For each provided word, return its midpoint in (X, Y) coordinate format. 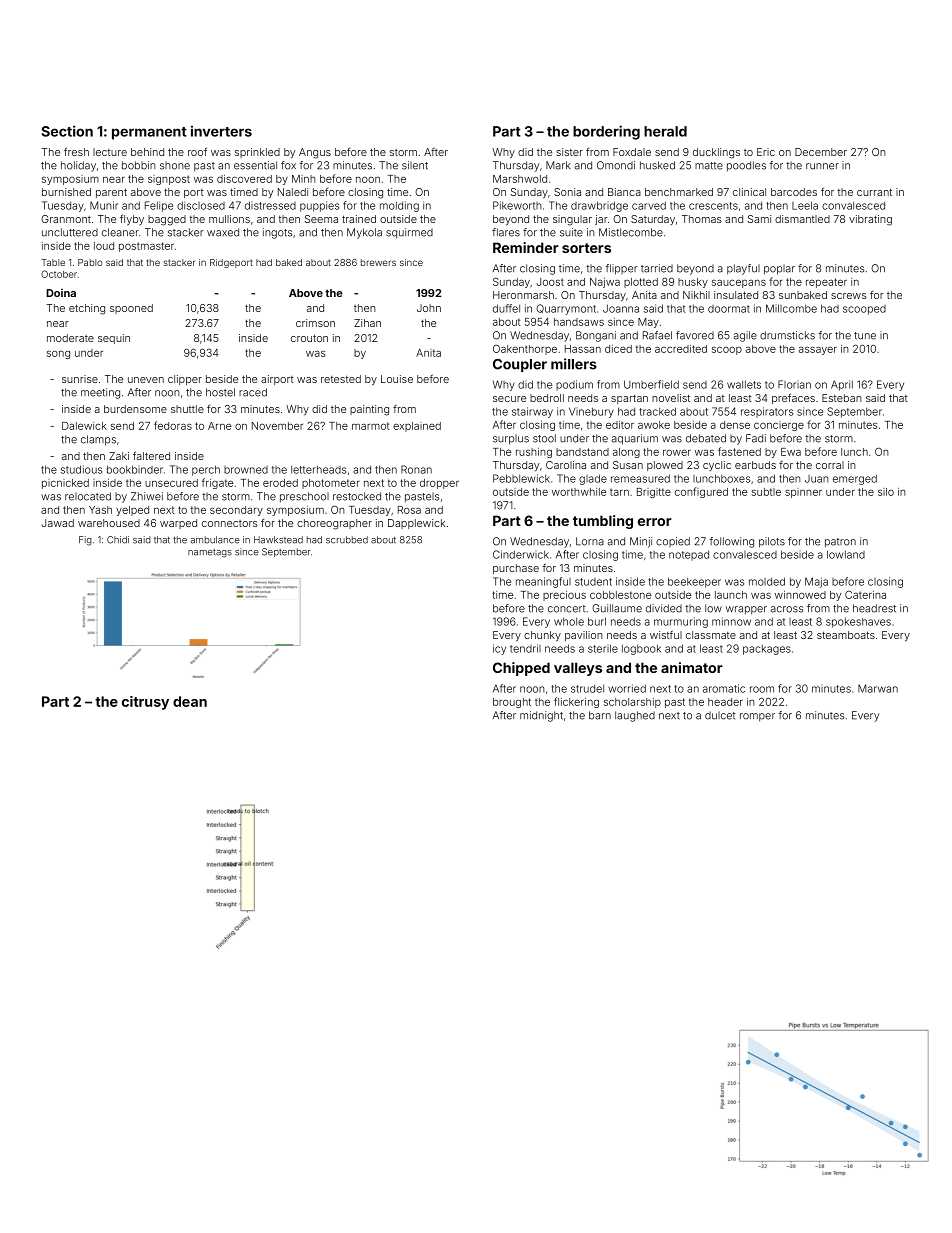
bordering (606, 132)
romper (757, 717)
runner (822, 166)
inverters (221, 131)
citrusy (145, 703)
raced (253, 392)
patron (840, 543)
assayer (818, 350)
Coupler (520, 365)
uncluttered (70, 232)
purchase (516, 569)
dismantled (802, 219)
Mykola (364, 233)
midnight (541, 716)
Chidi (118, 540)
